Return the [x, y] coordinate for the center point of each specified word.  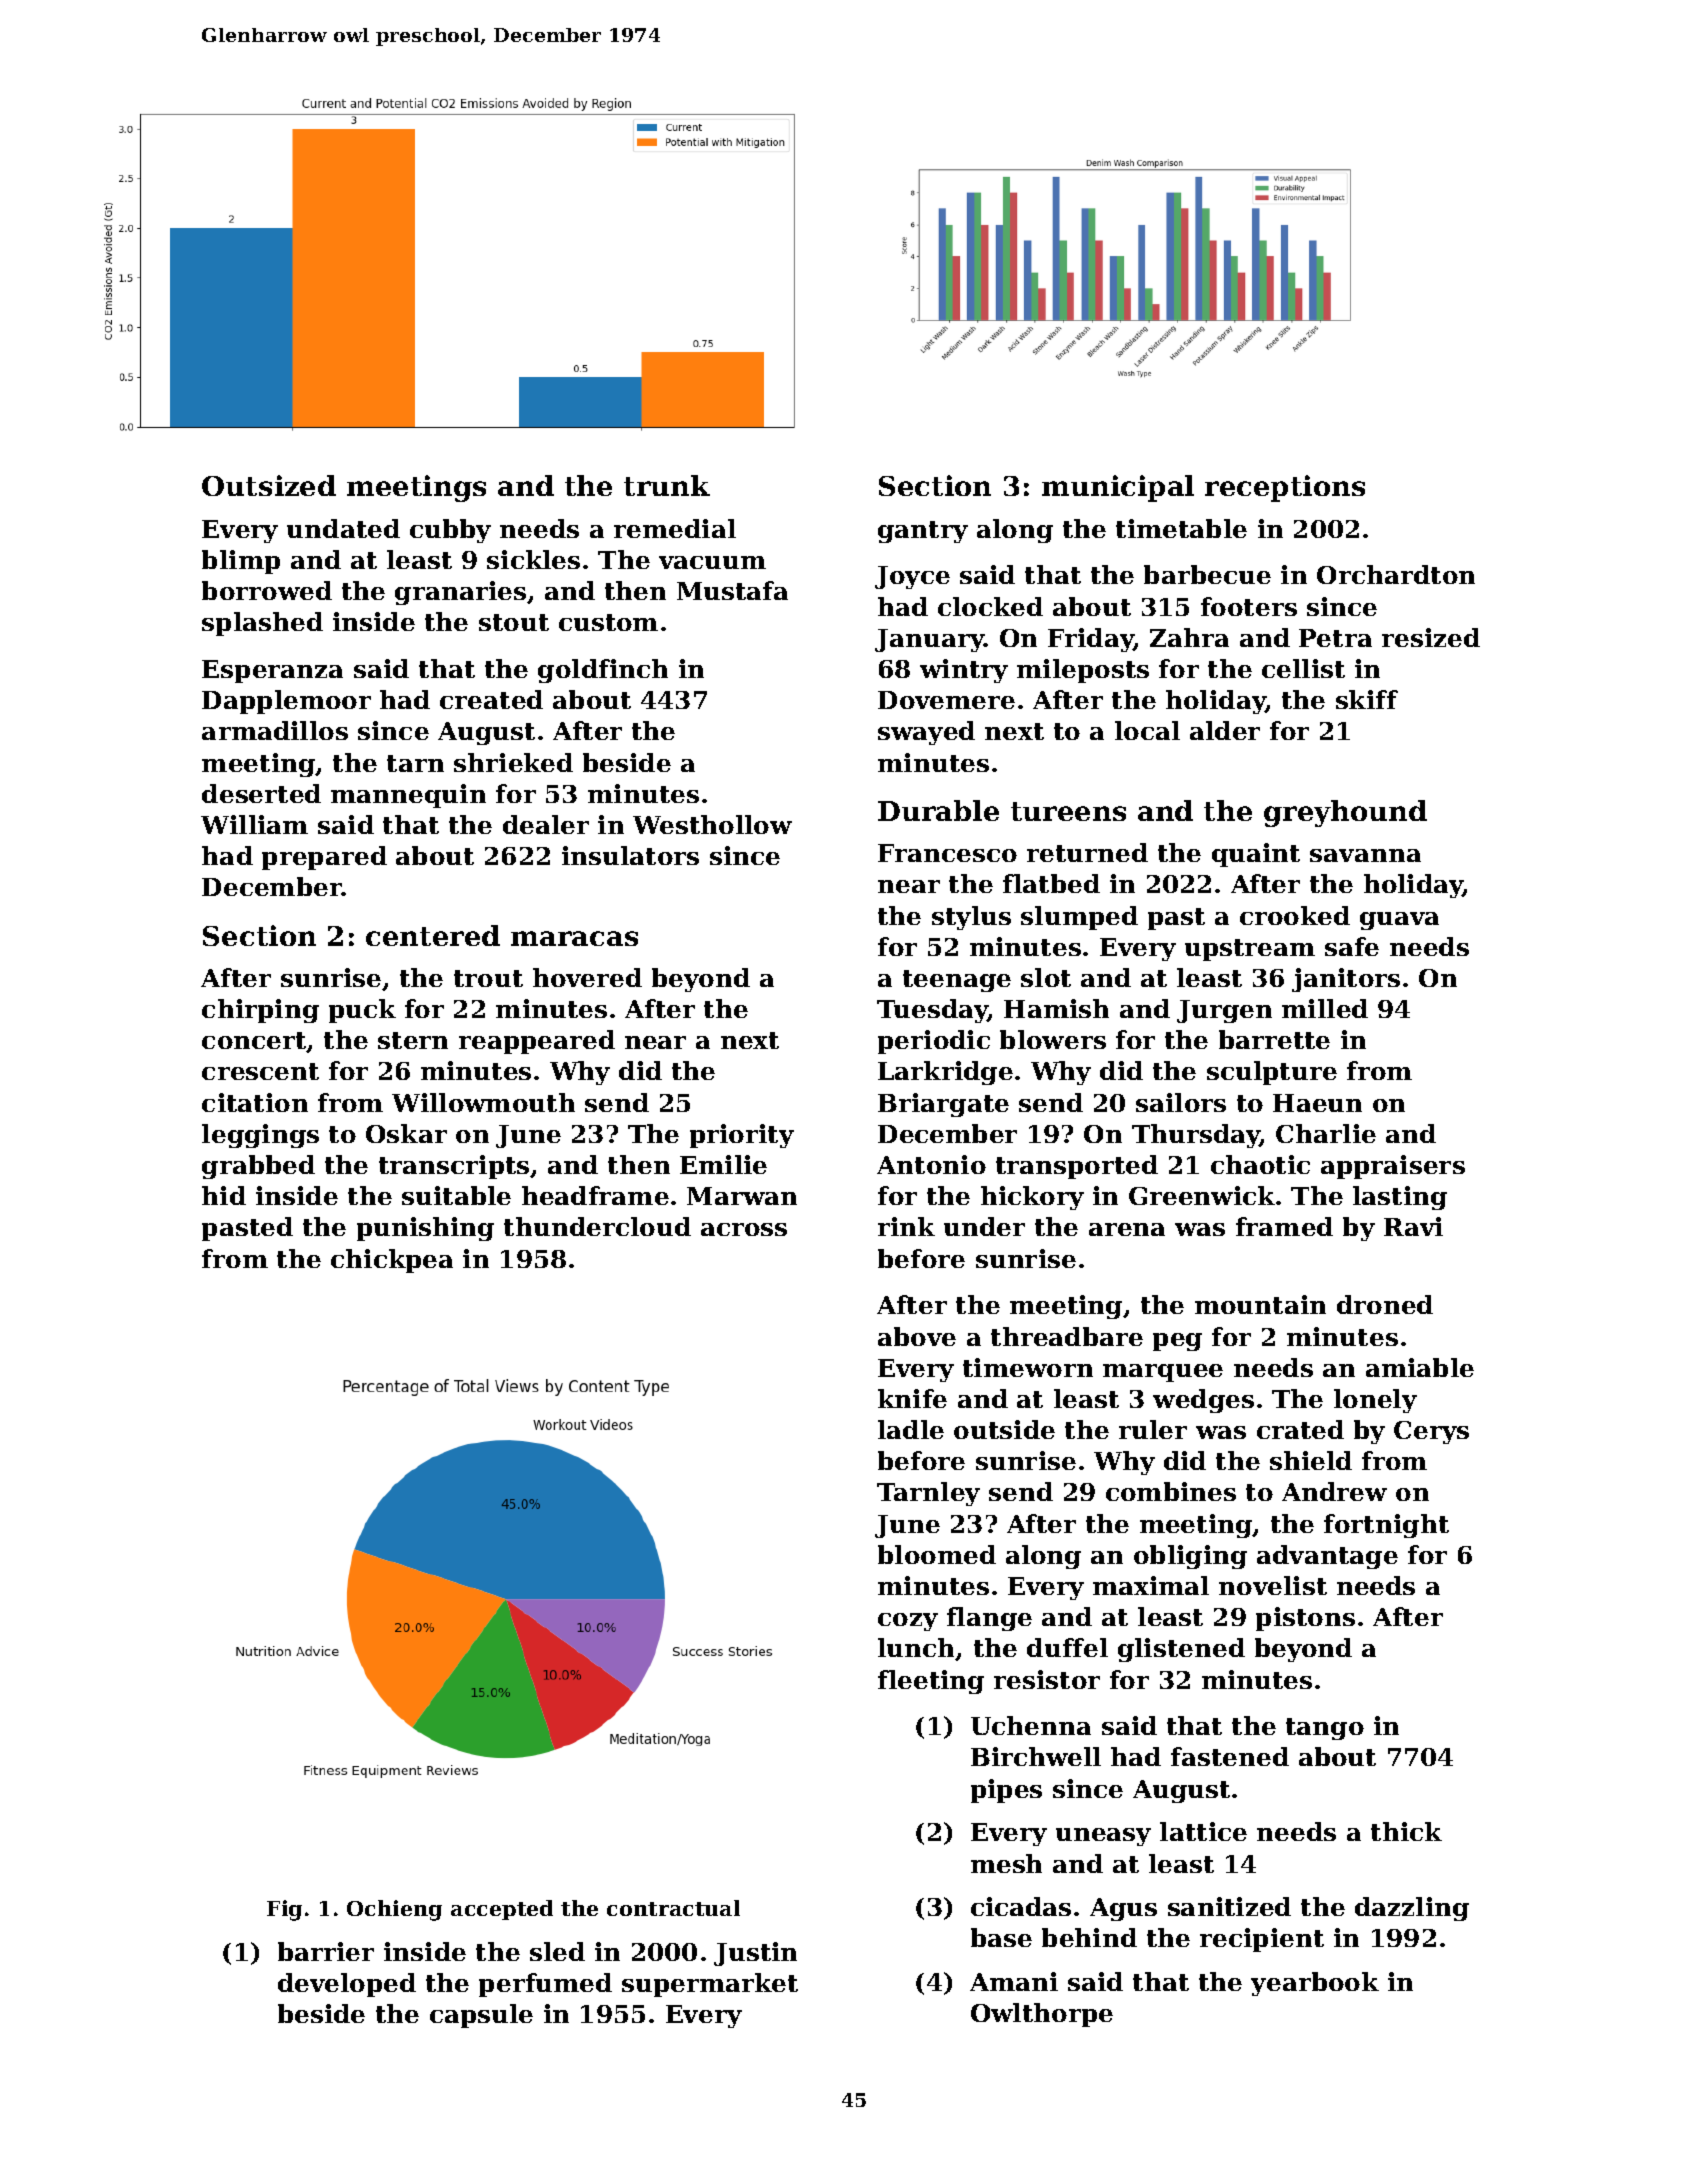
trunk [667, 485]
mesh [1006, 1863]
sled [557, 1951]
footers [1249, 606]
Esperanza [272, 671]
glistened [1181, 1650]
